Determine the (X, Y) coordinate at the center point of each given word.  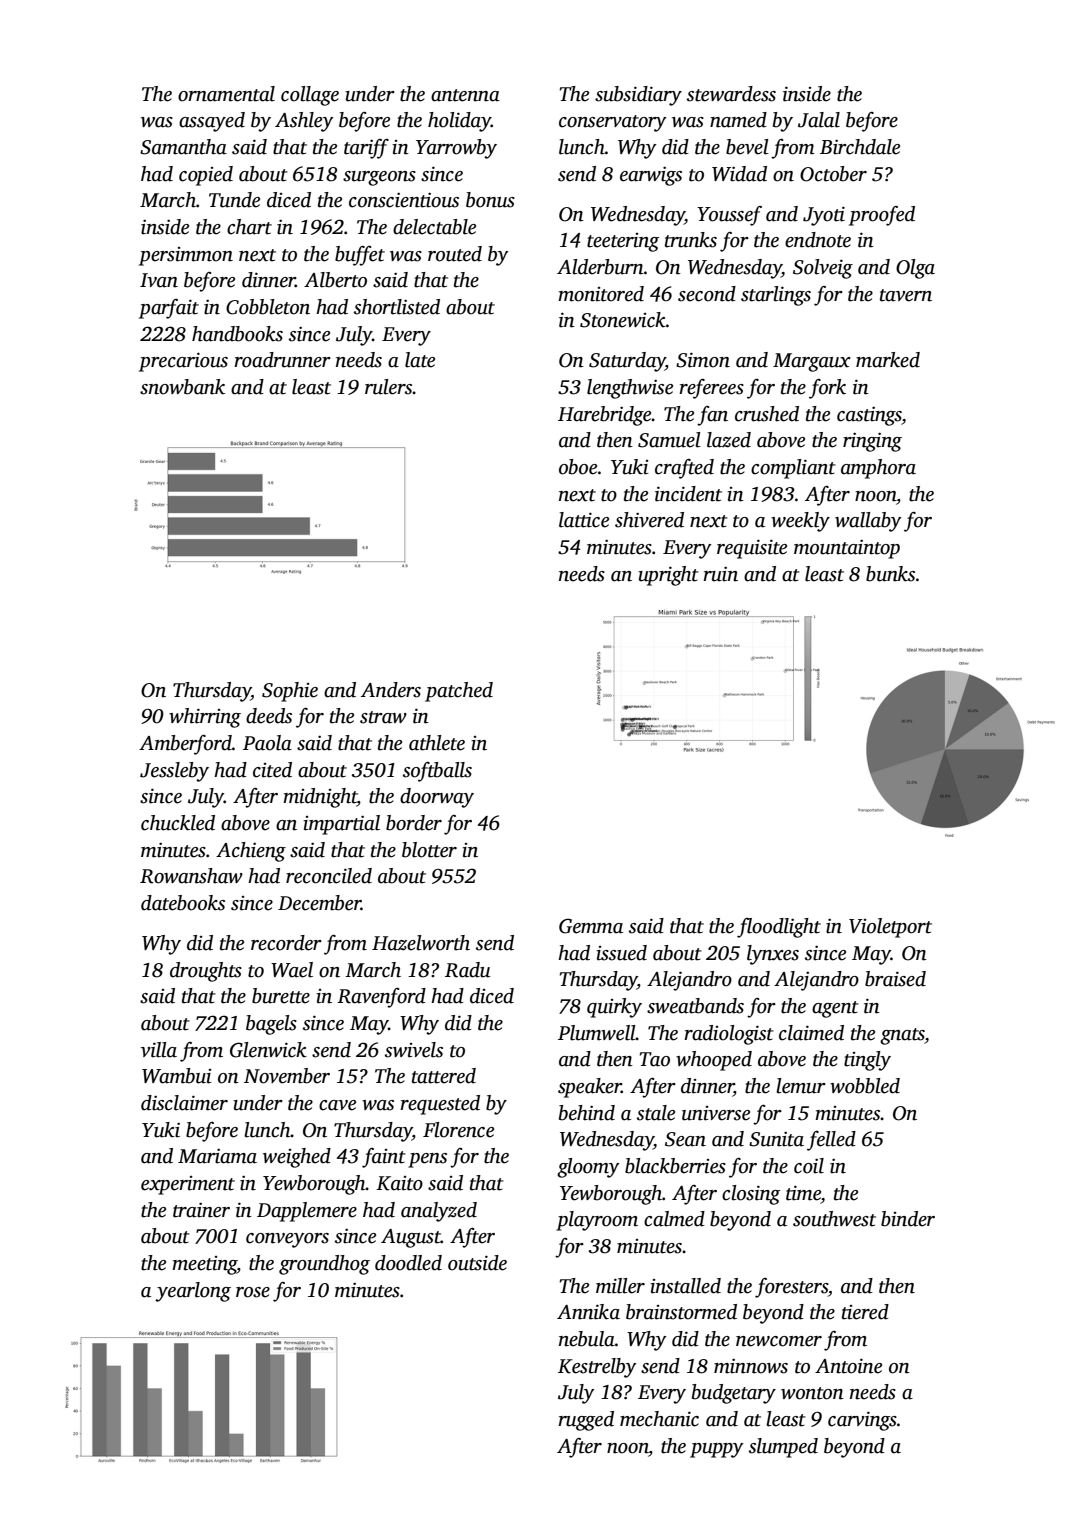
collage (310, 96)
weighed (297, 1158)
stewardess (731, 94)
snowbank (182, 387)
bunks (890, 574)
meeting (204, 1265)
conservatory (612, 123)
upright (668, 576)
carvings (862, 1421)
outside (477, 1263)
